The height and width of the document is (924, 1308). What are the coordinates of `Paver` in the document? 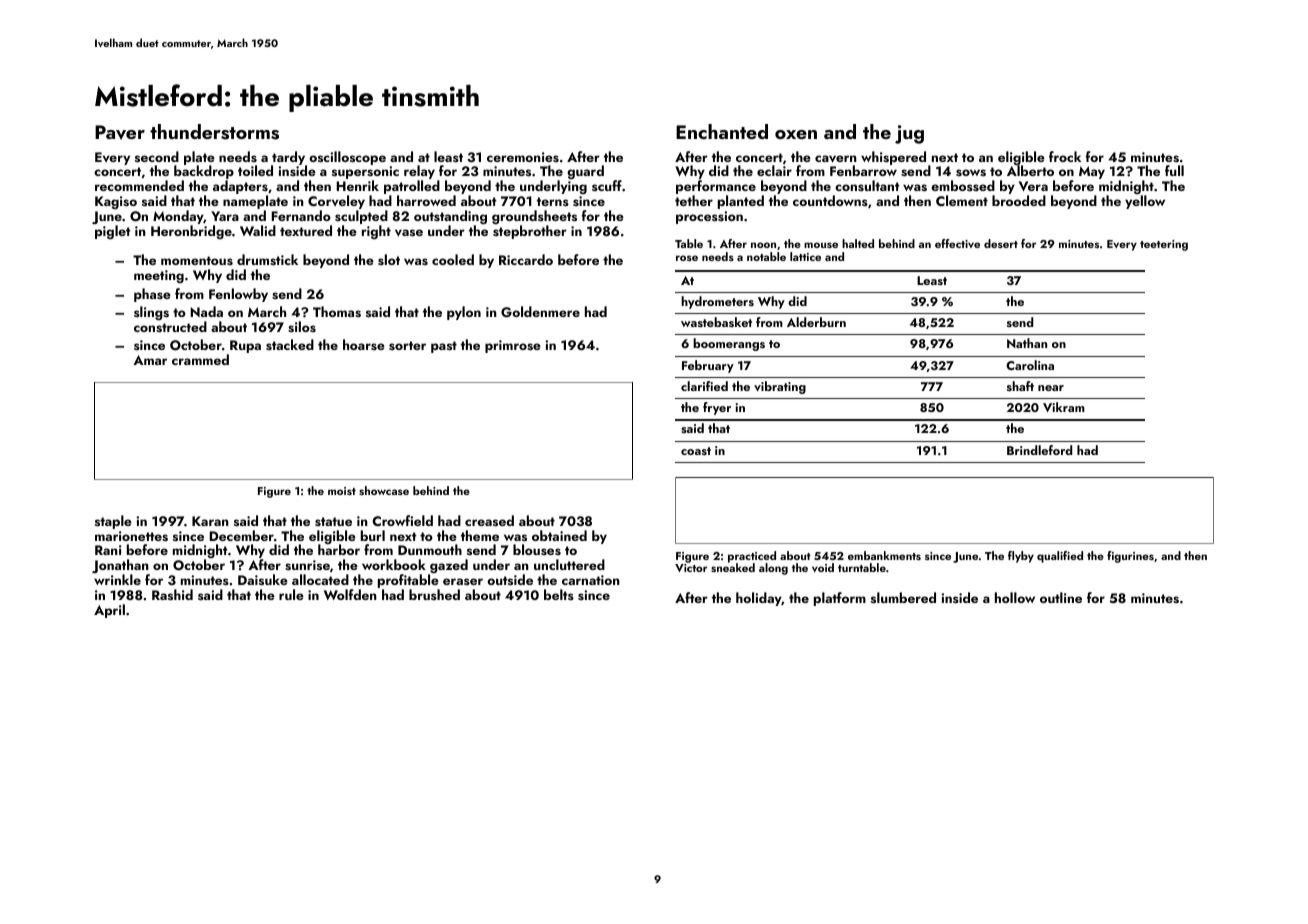 It's located at (120, 132).
